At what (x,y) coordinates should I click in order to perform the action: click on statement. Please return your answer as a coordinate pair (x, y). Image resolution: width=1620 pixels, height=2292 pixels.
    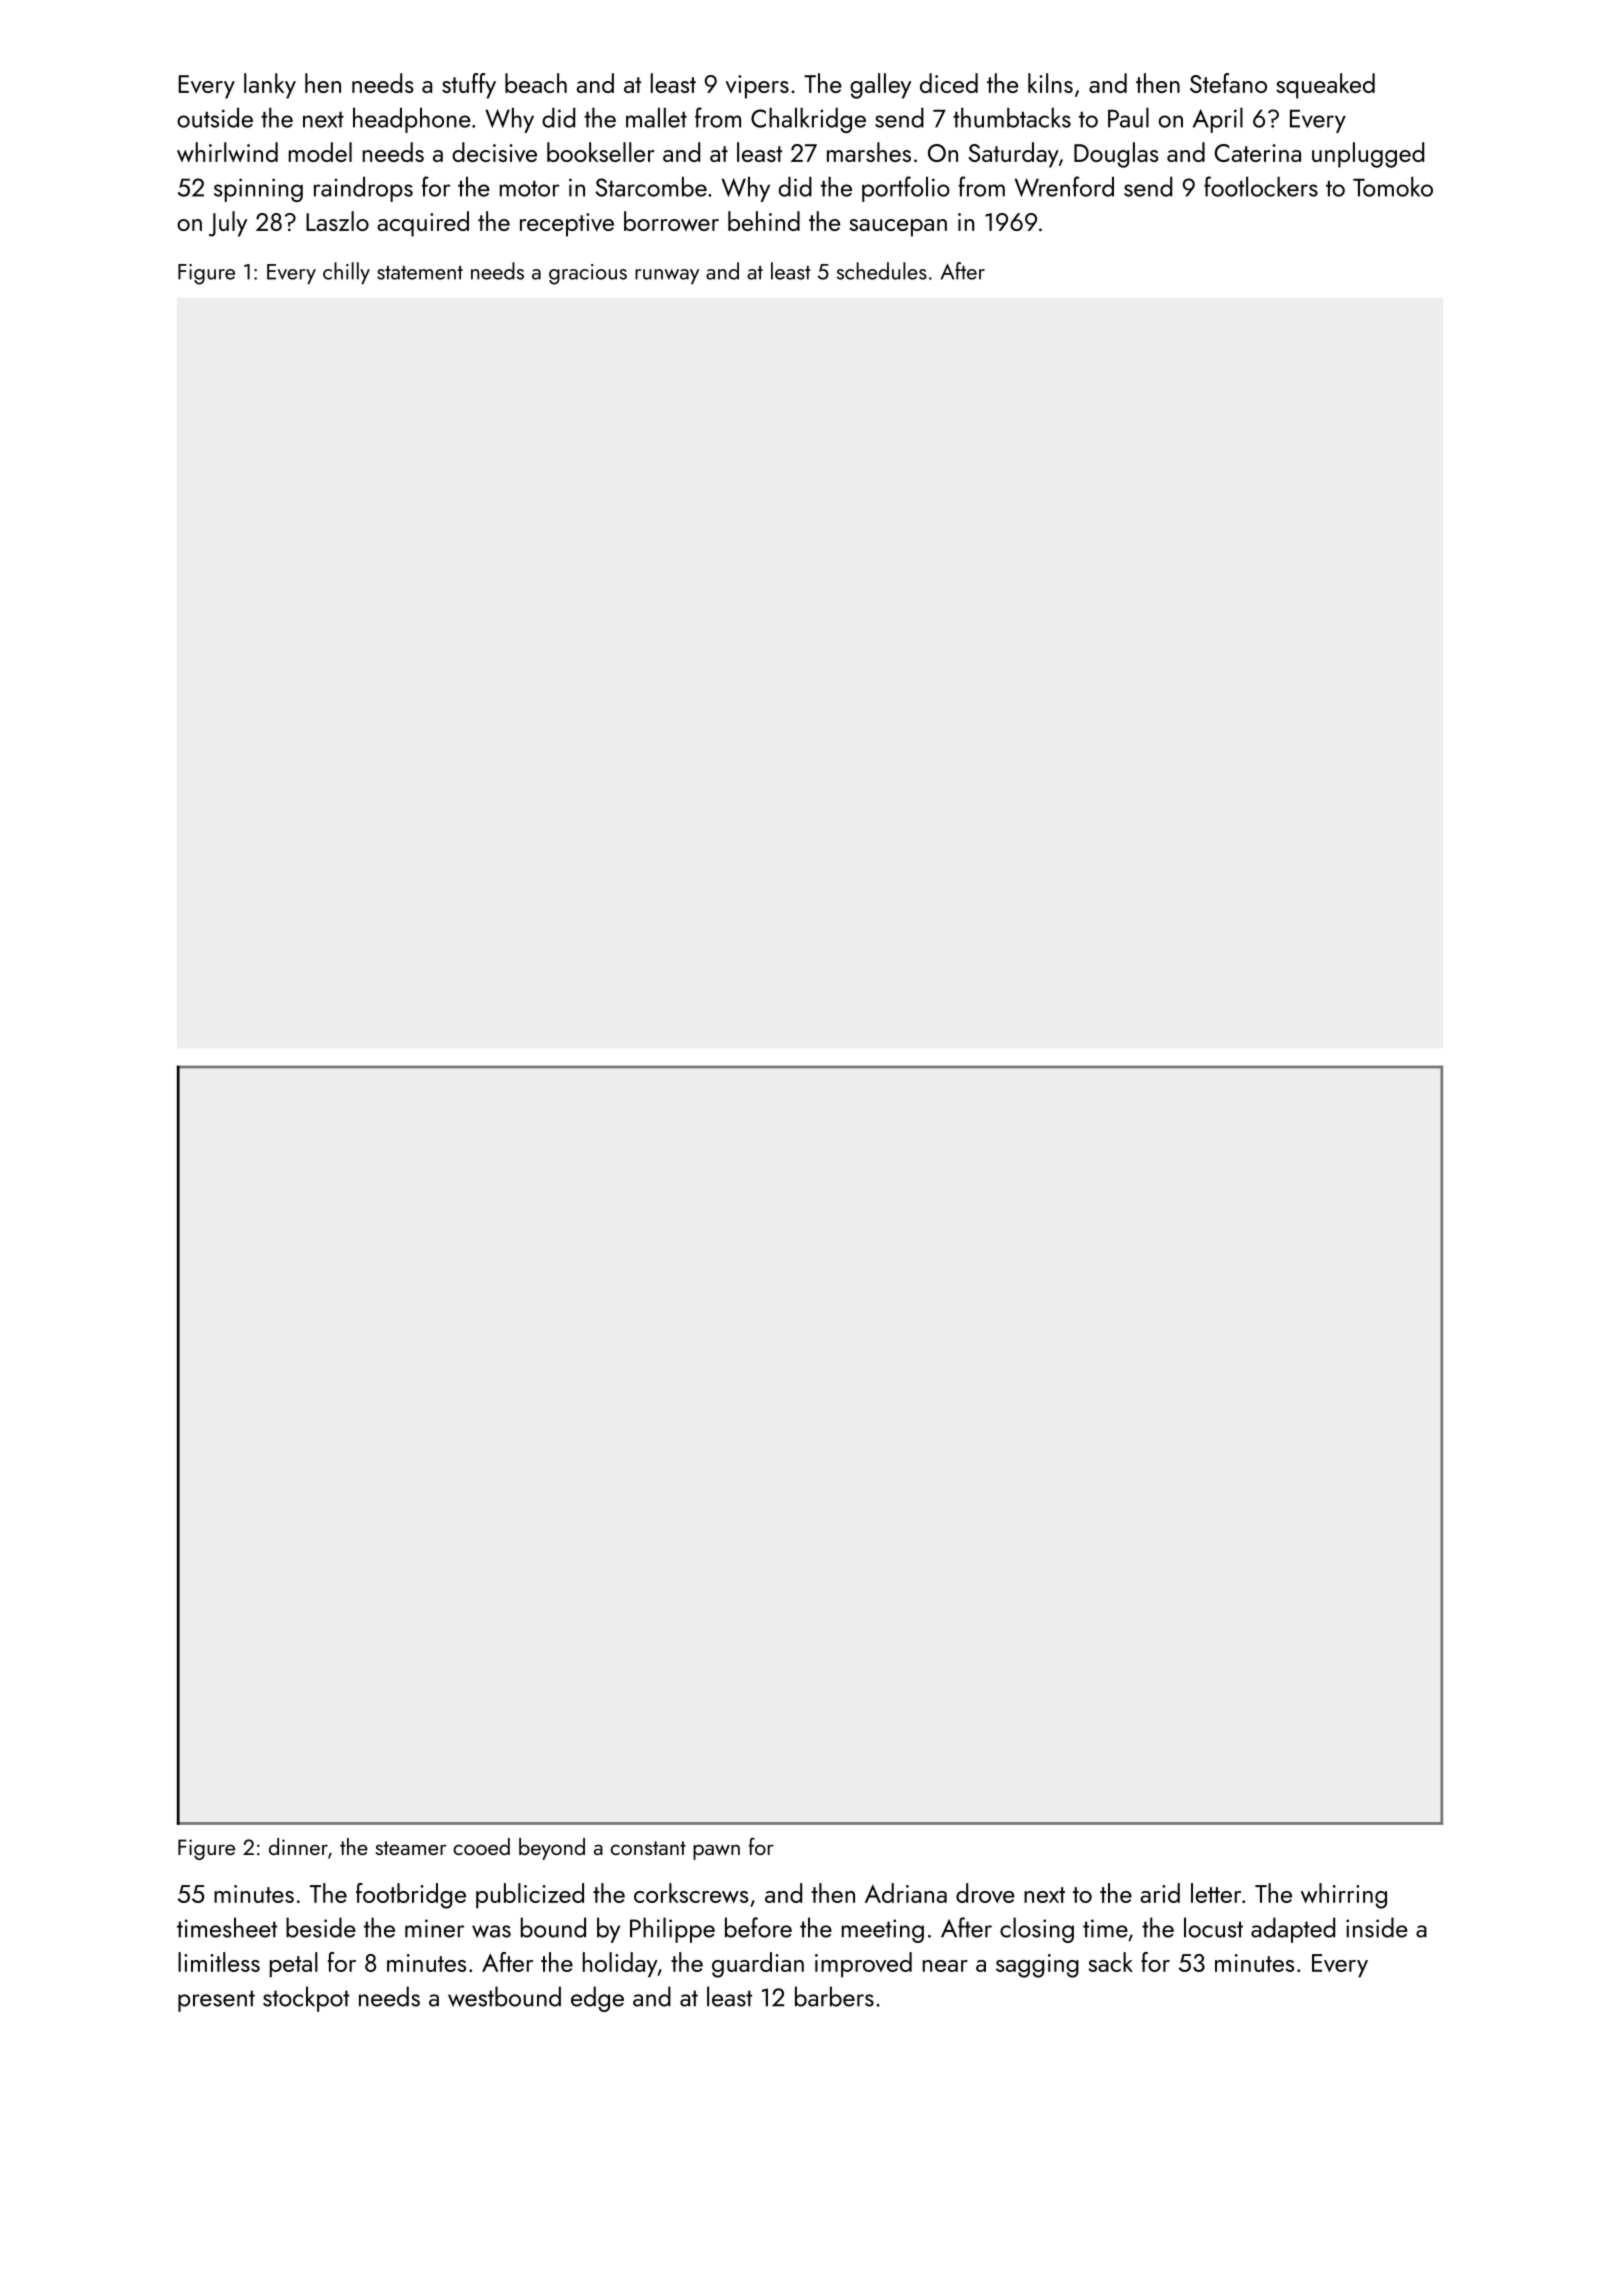
    Looking at the image, I should click on (420, 273).
